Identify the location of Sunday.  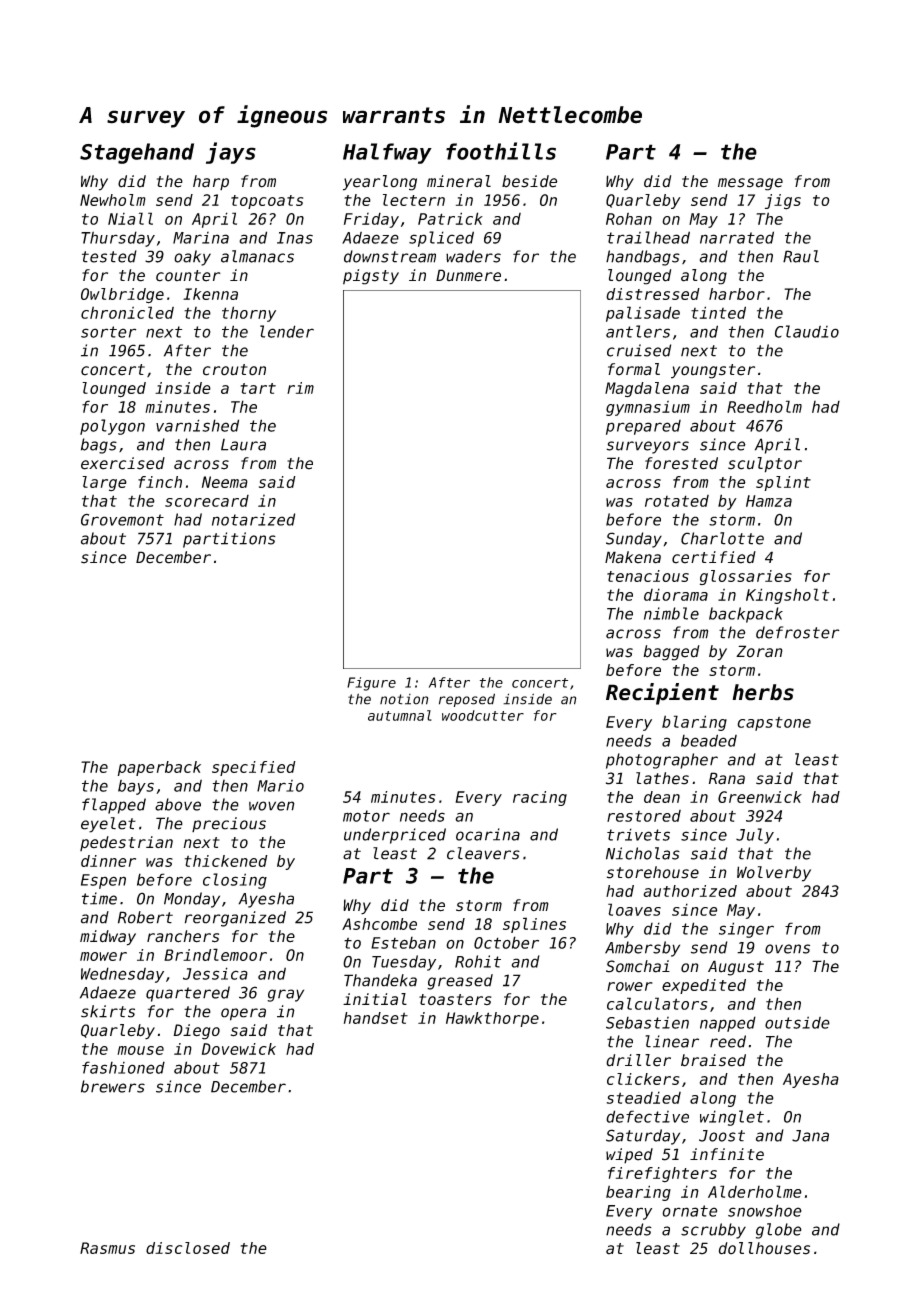
(634, 540).
